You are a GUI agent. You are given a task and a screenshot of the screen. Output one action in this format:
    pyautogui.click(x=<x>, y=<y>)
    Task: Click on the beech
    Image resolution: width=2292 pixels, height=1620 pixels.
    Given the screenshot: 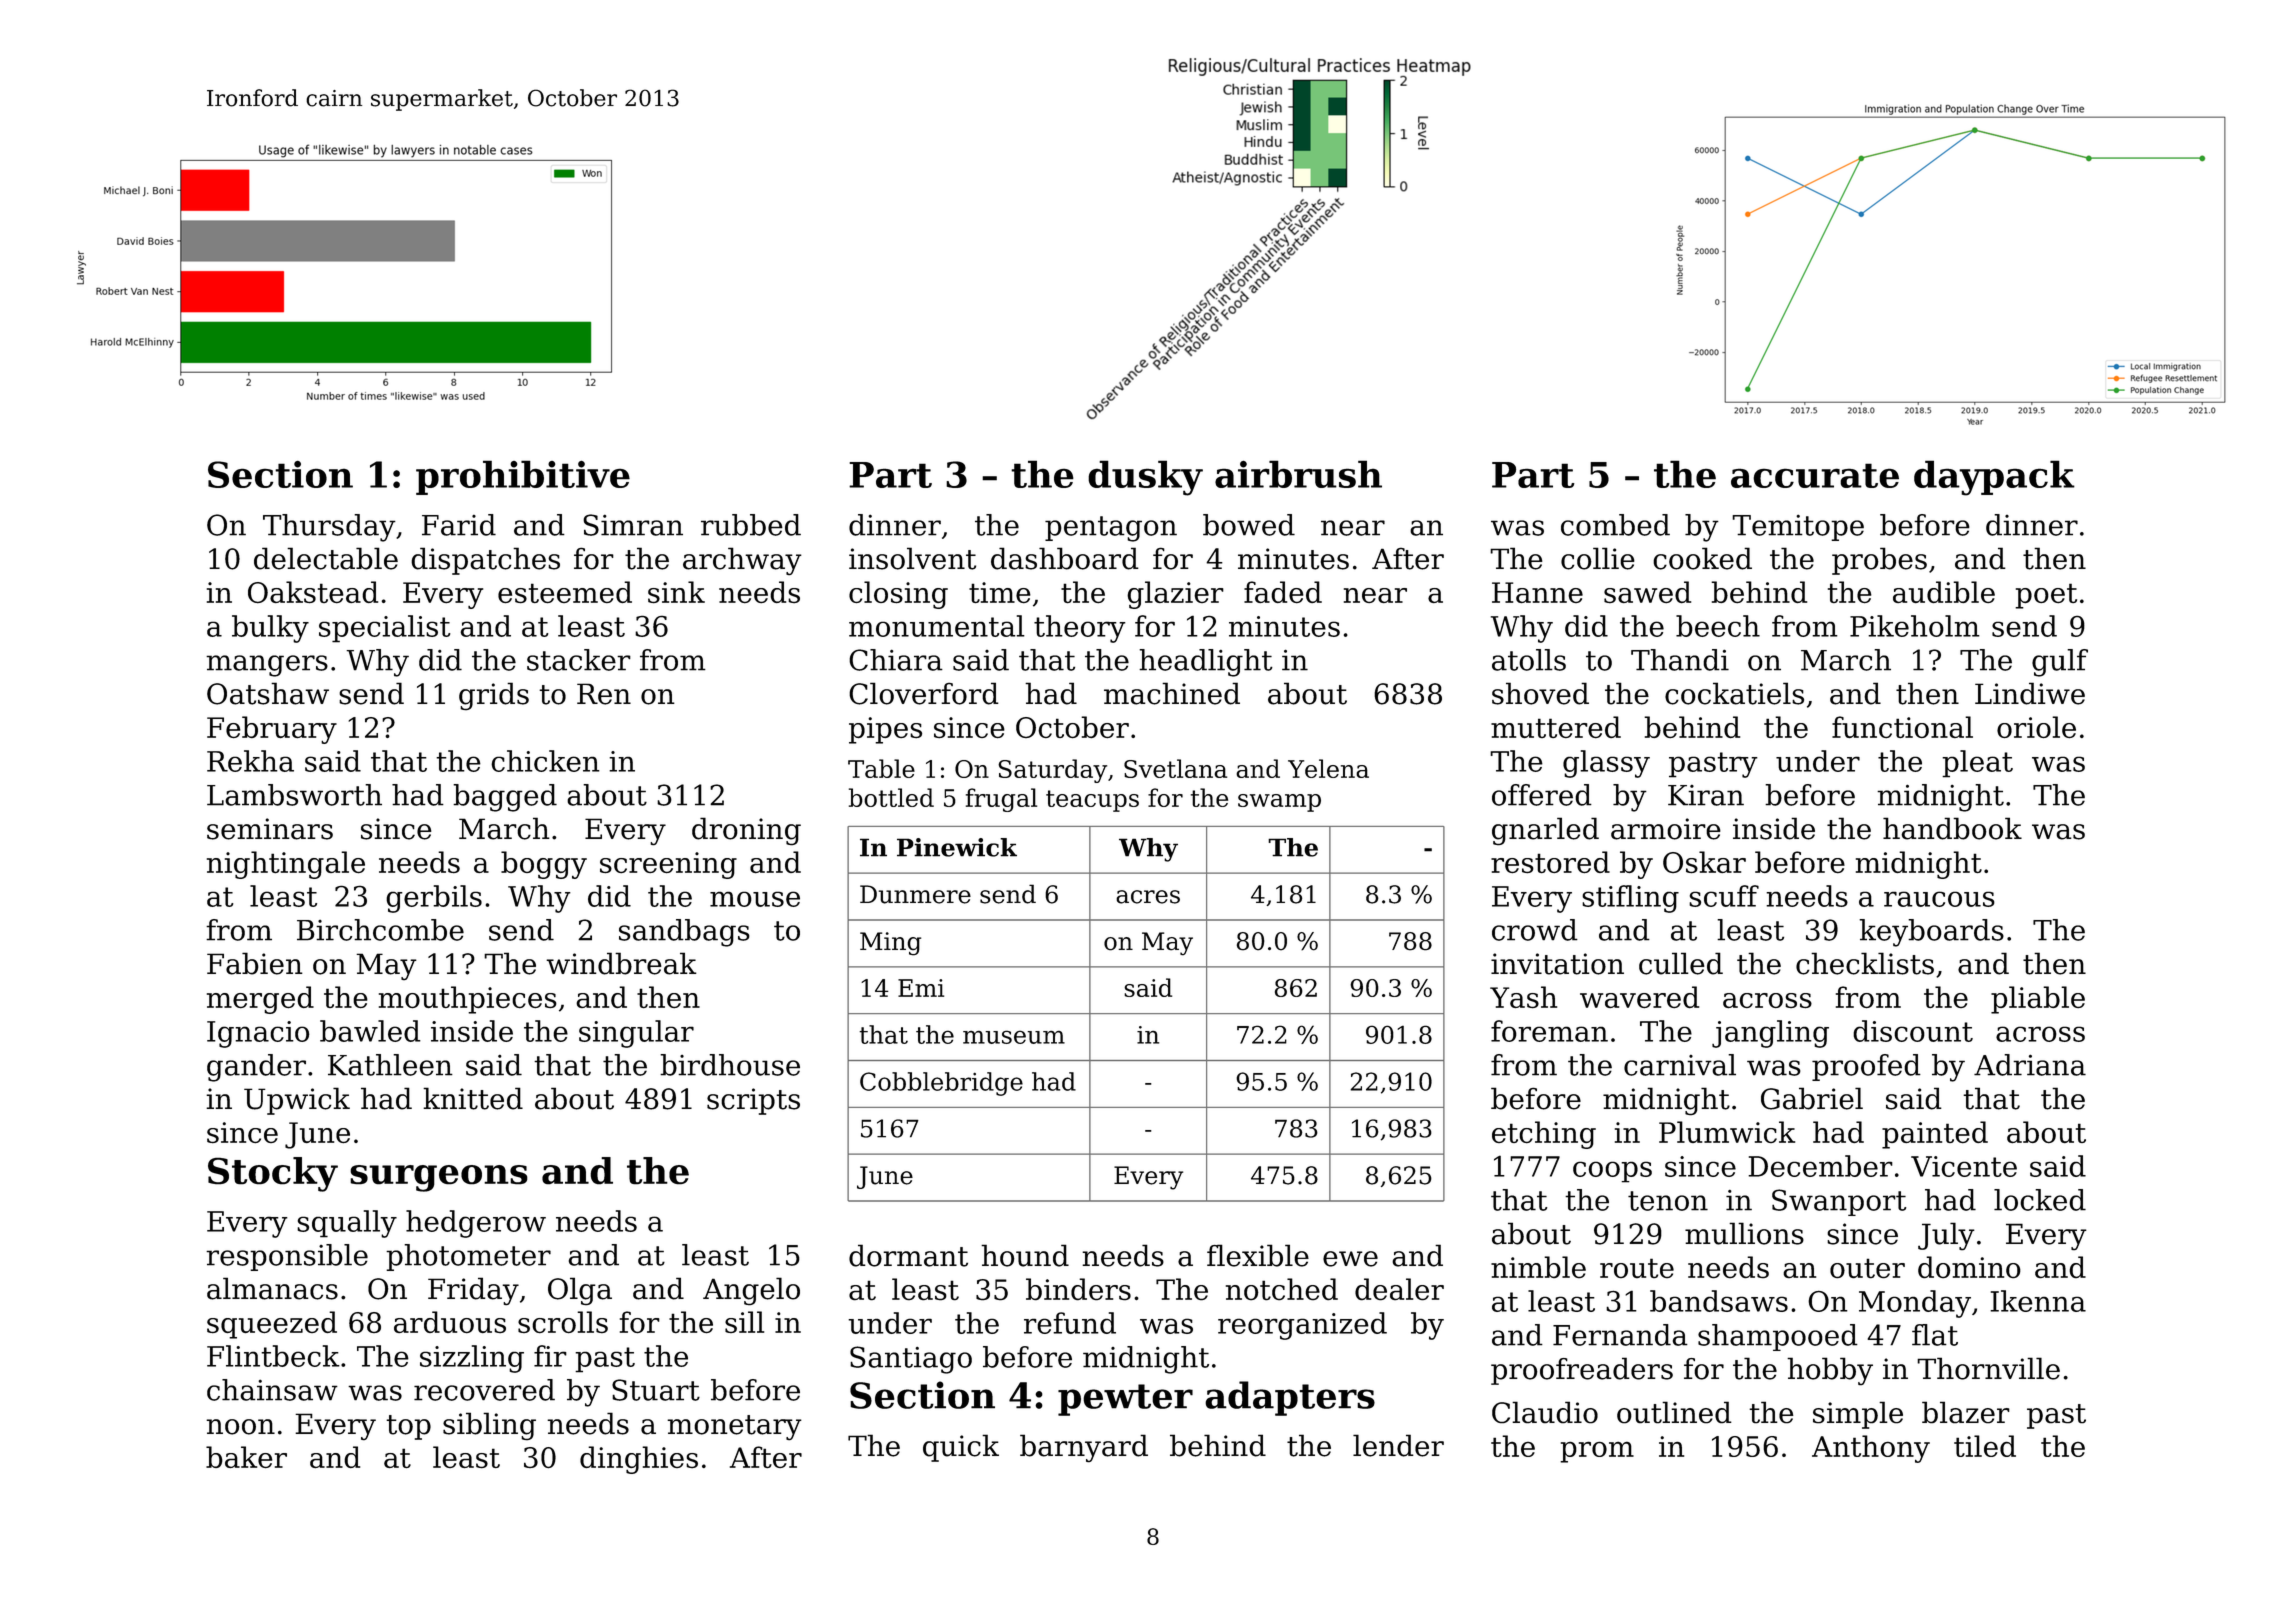 What is the action you would take?
    pyautogui.click(x=1718, y=626)
